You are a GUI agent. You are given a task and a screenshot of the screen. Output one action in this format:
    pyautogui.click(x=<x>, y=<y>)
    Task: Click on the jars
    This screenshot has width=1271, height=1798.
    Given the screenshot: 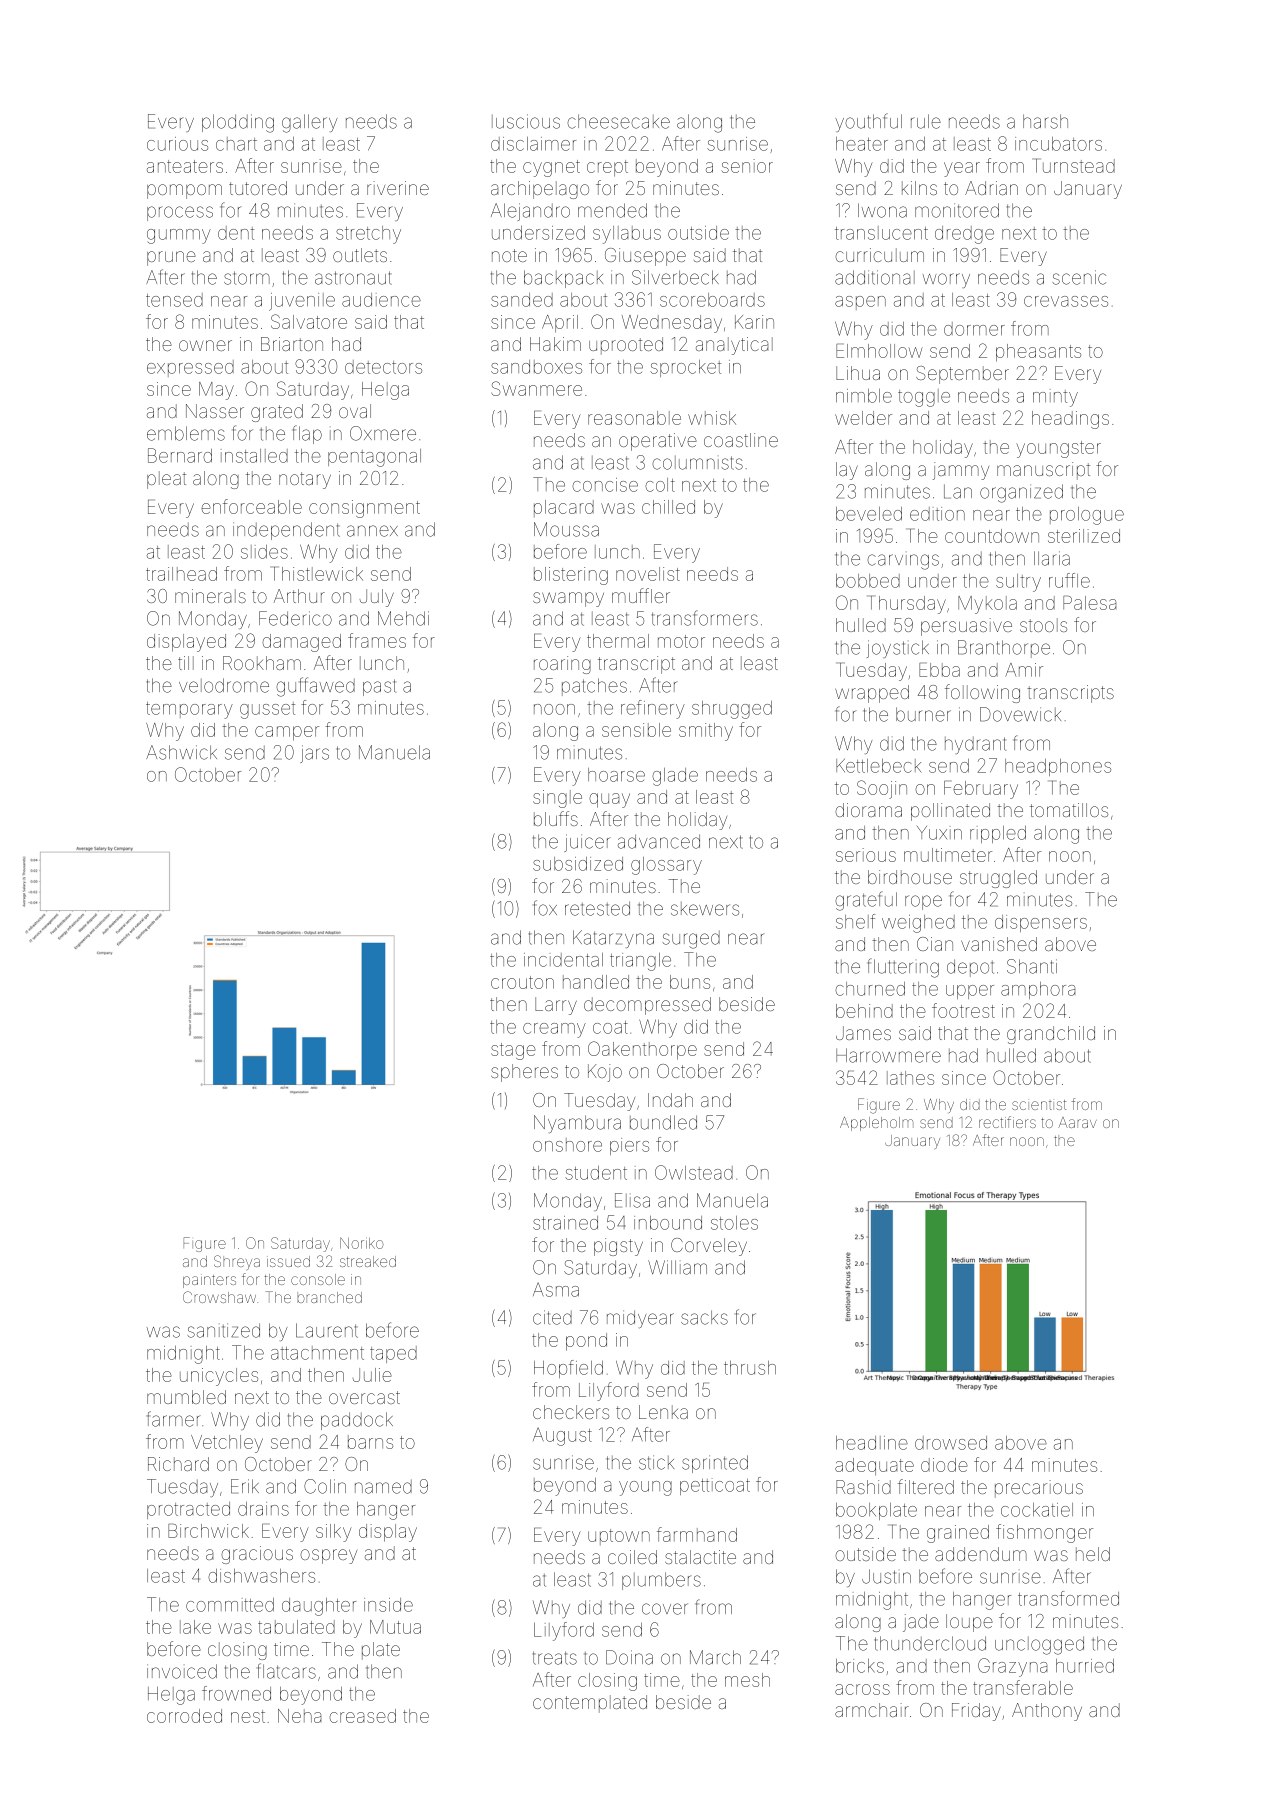 What is the action you would take?
    pyautogui.click(x=314, y=754)
